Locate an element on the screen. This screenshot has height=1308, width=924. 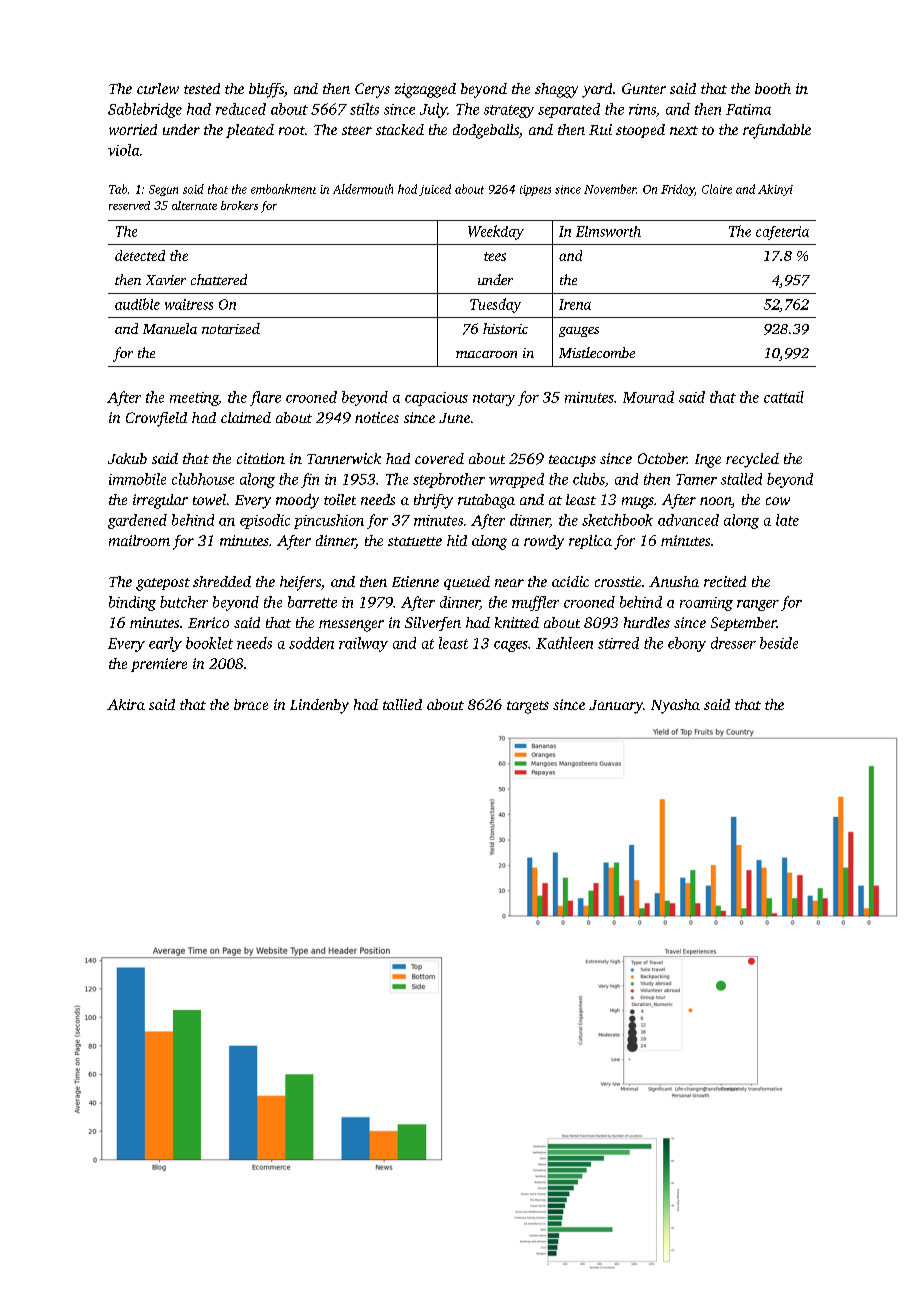
cattail is located at coordinates (784, 397).
